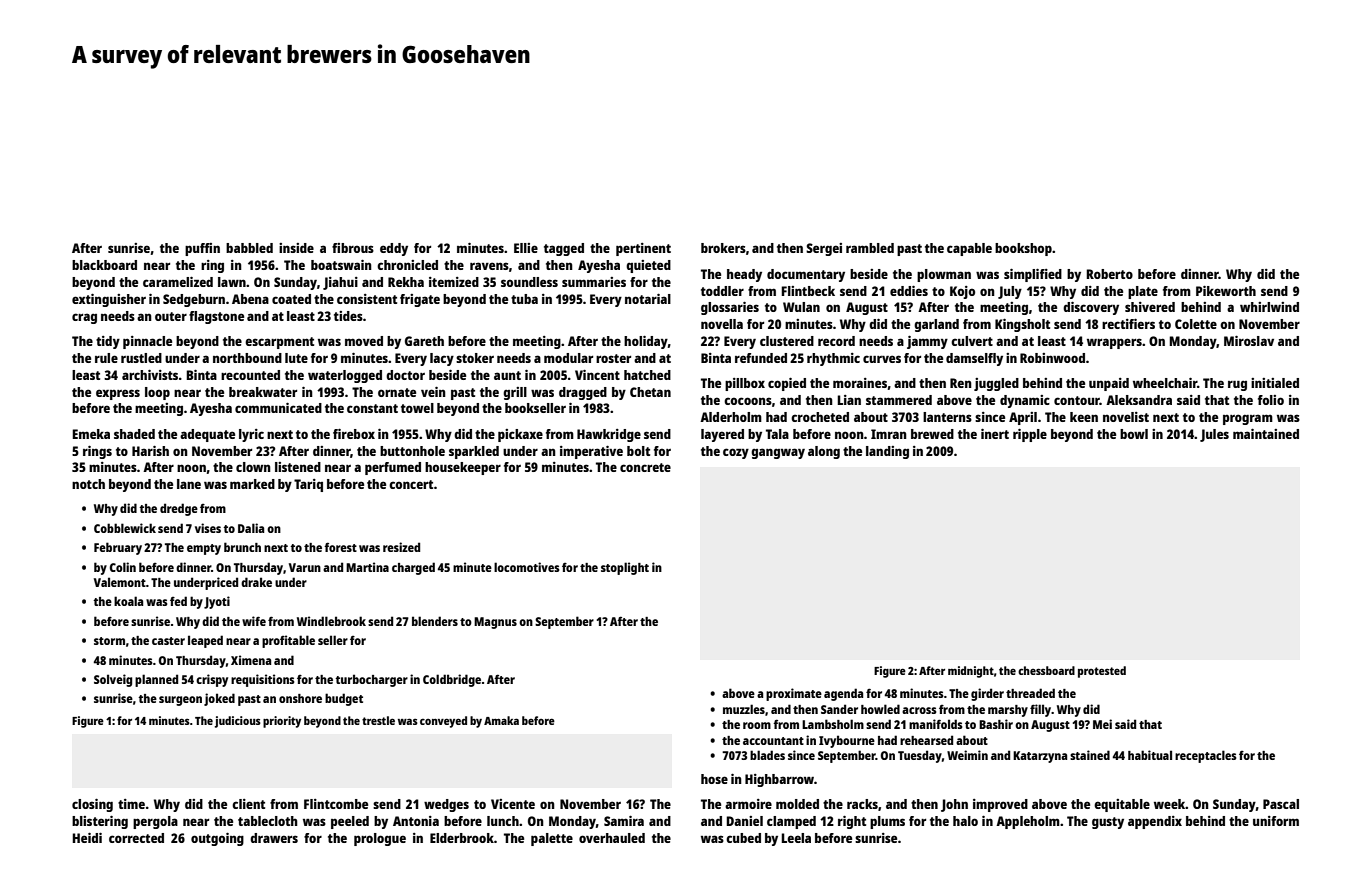  I want to click on Imran, so click(889, 434).
